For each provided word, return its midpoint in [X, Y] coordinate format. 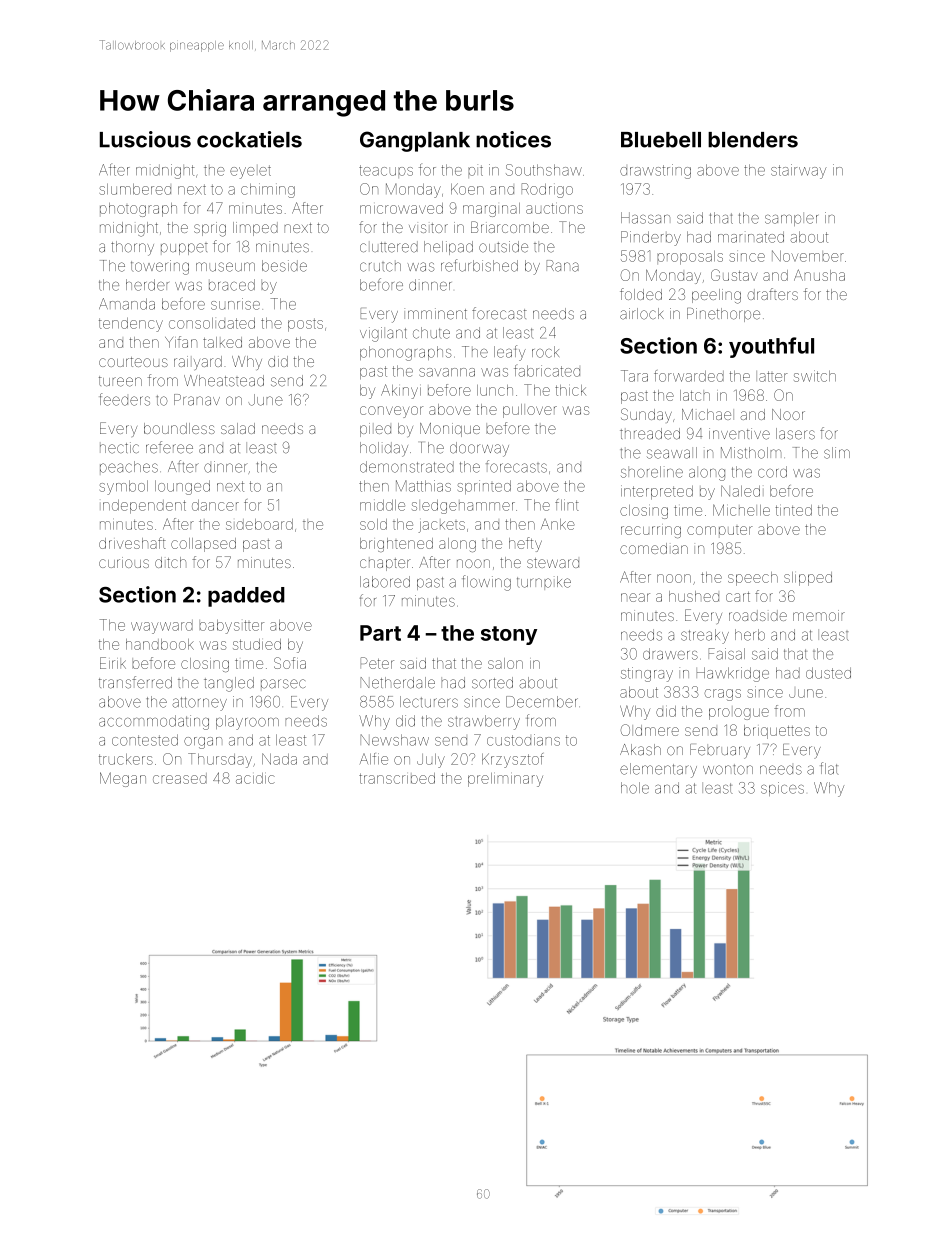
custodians [523, 740]
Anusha [819, 275]
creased [180, 778]
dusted [828, 673]
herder [147, 285]
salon [505, 663]
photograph [138, 210]
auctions [554, 208]
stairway [799, 171]
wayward [162, 627]
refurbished [479, 265]
